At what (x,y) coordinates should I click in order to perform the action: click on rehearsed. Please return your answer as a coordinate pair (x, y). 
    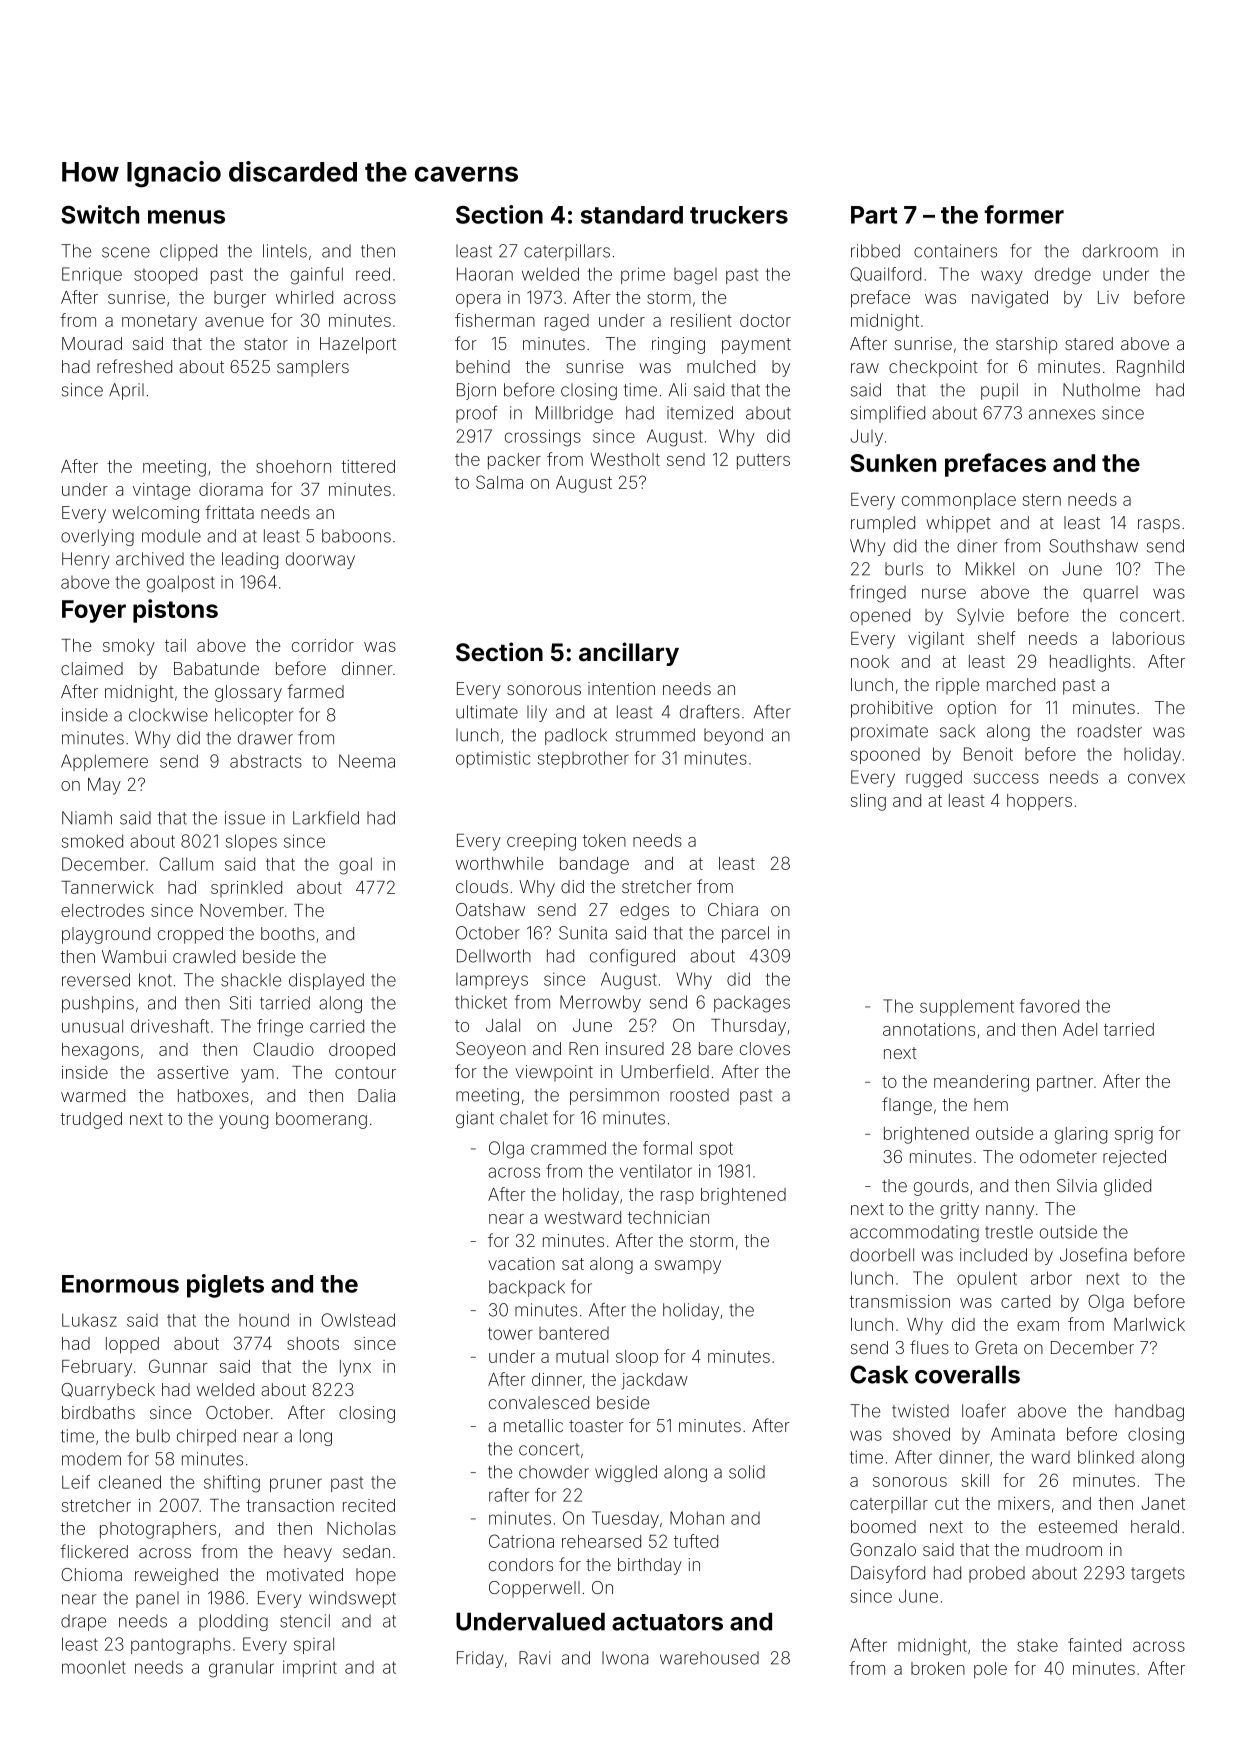
    Looking at the image, I should click on (601, 1541).
